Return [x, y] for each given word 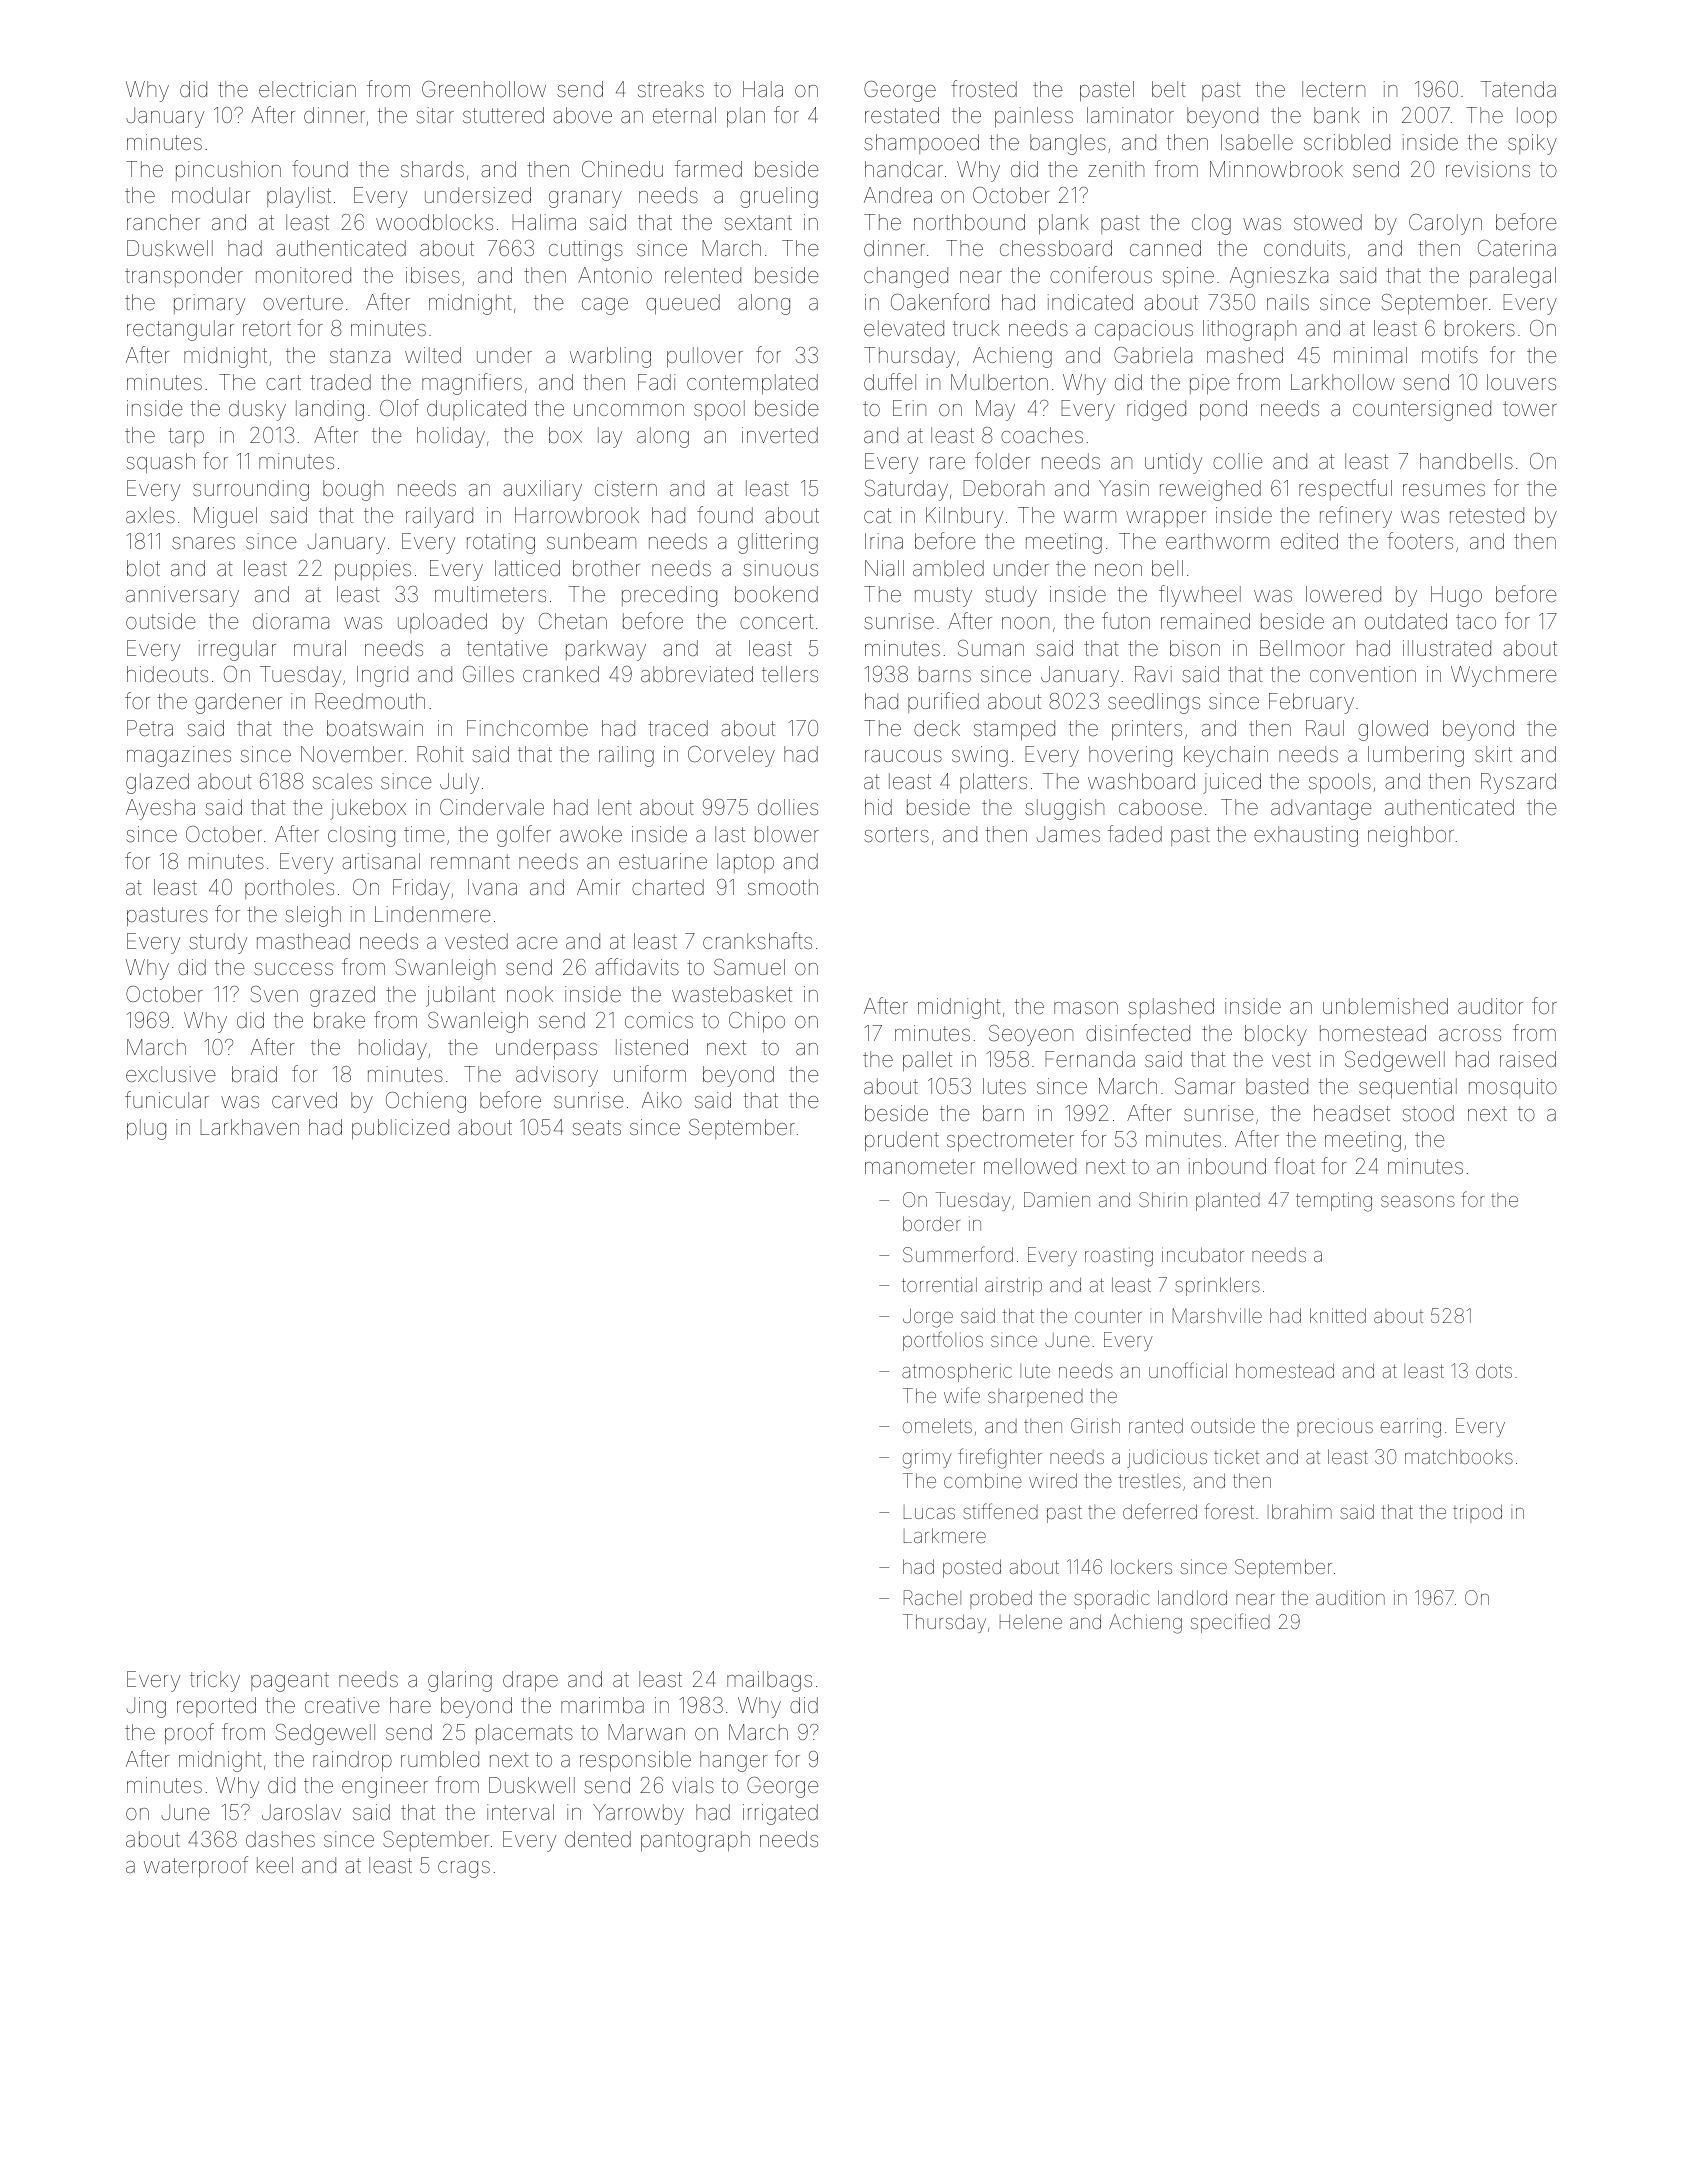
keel [275, 1865]
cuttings [586, 250]
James [1068, 834]
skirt [1493, 754]
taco [1476, 622]
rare [947, 463]
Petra [150, 728]
